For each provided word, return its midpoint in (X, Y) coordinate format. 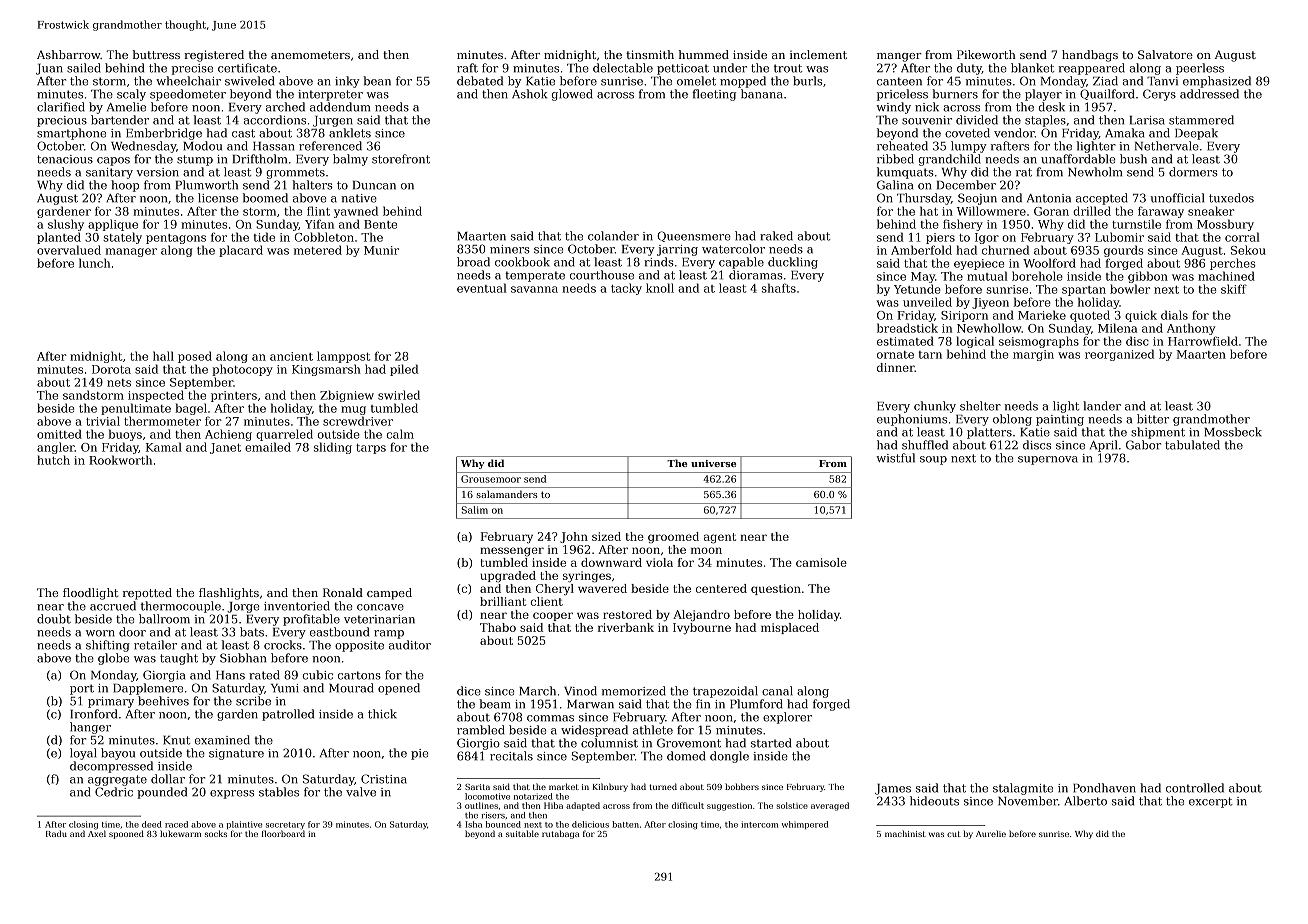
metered (318, 250)
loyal (83, 754)
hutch (53, 460)
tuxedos (1231, 198)
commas (550, 718)
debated (480, 81)
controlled (1195, 788)
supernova (1048, 460)
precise (192, 69)
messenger (512, 551)
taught (179, 659)
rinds (659, 262)
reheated (902, 146)
